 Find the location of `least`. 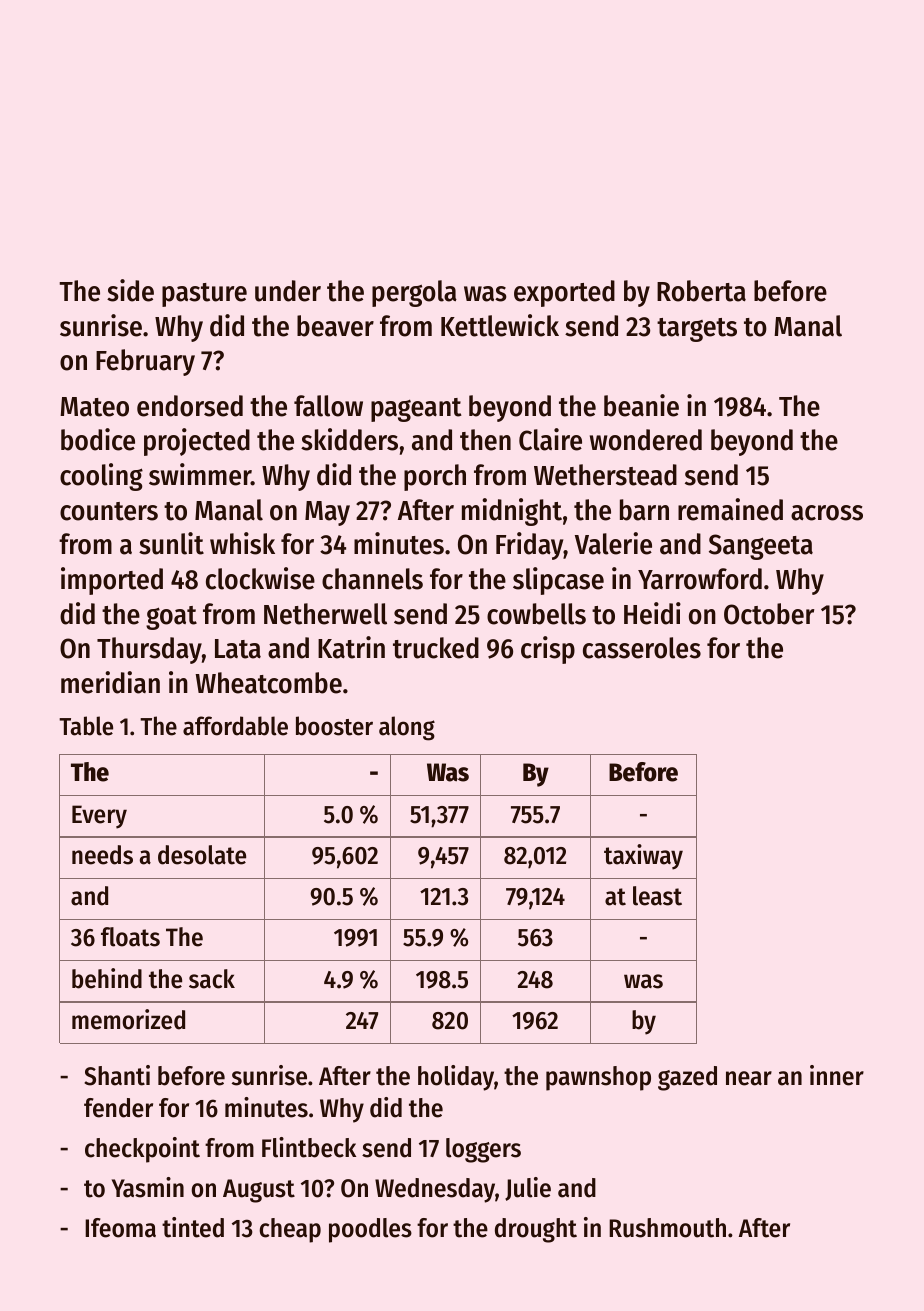

least is located at coordinates (657, 896).
